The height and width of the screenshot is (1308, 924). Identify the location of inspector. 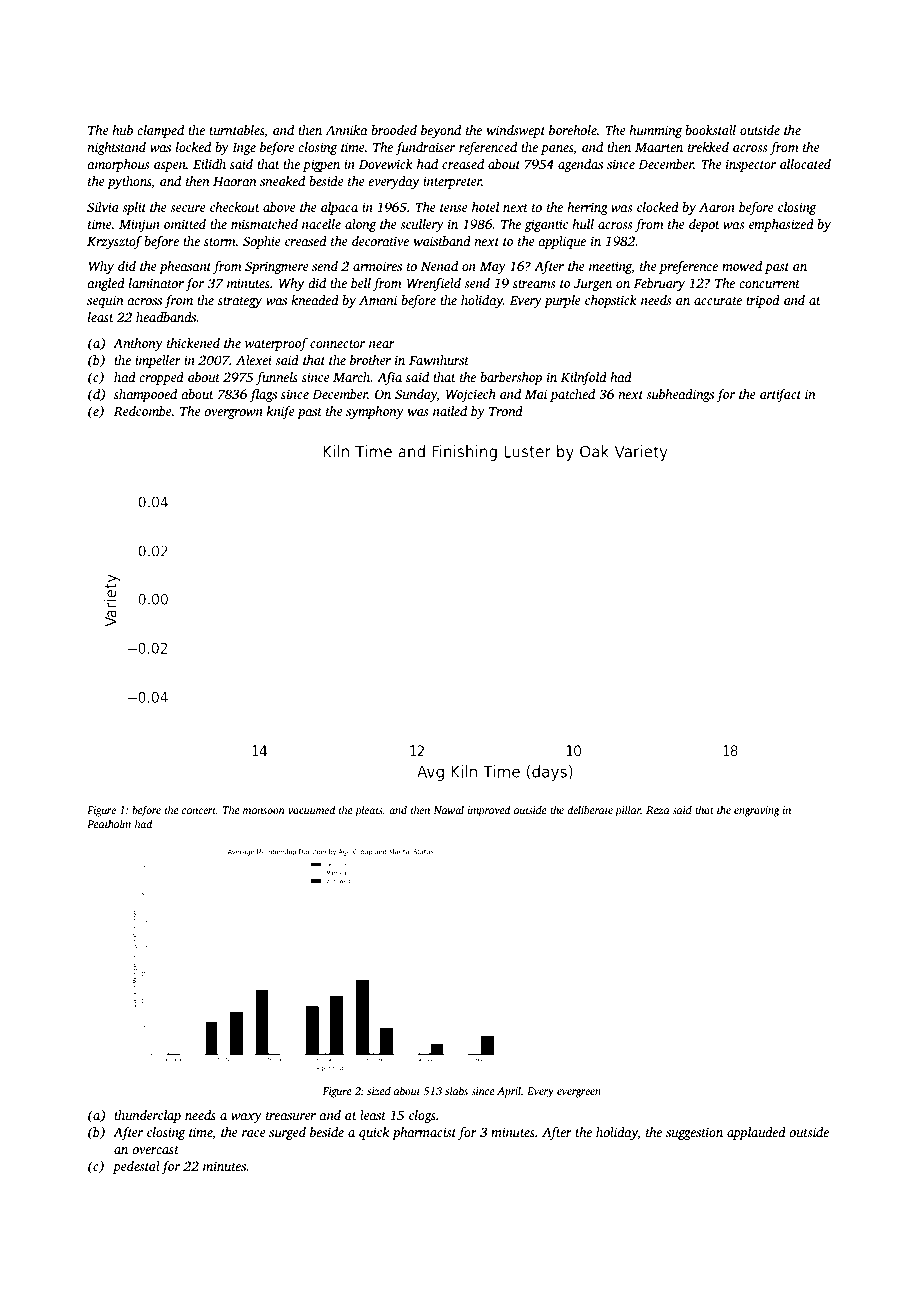
(751, 165).
